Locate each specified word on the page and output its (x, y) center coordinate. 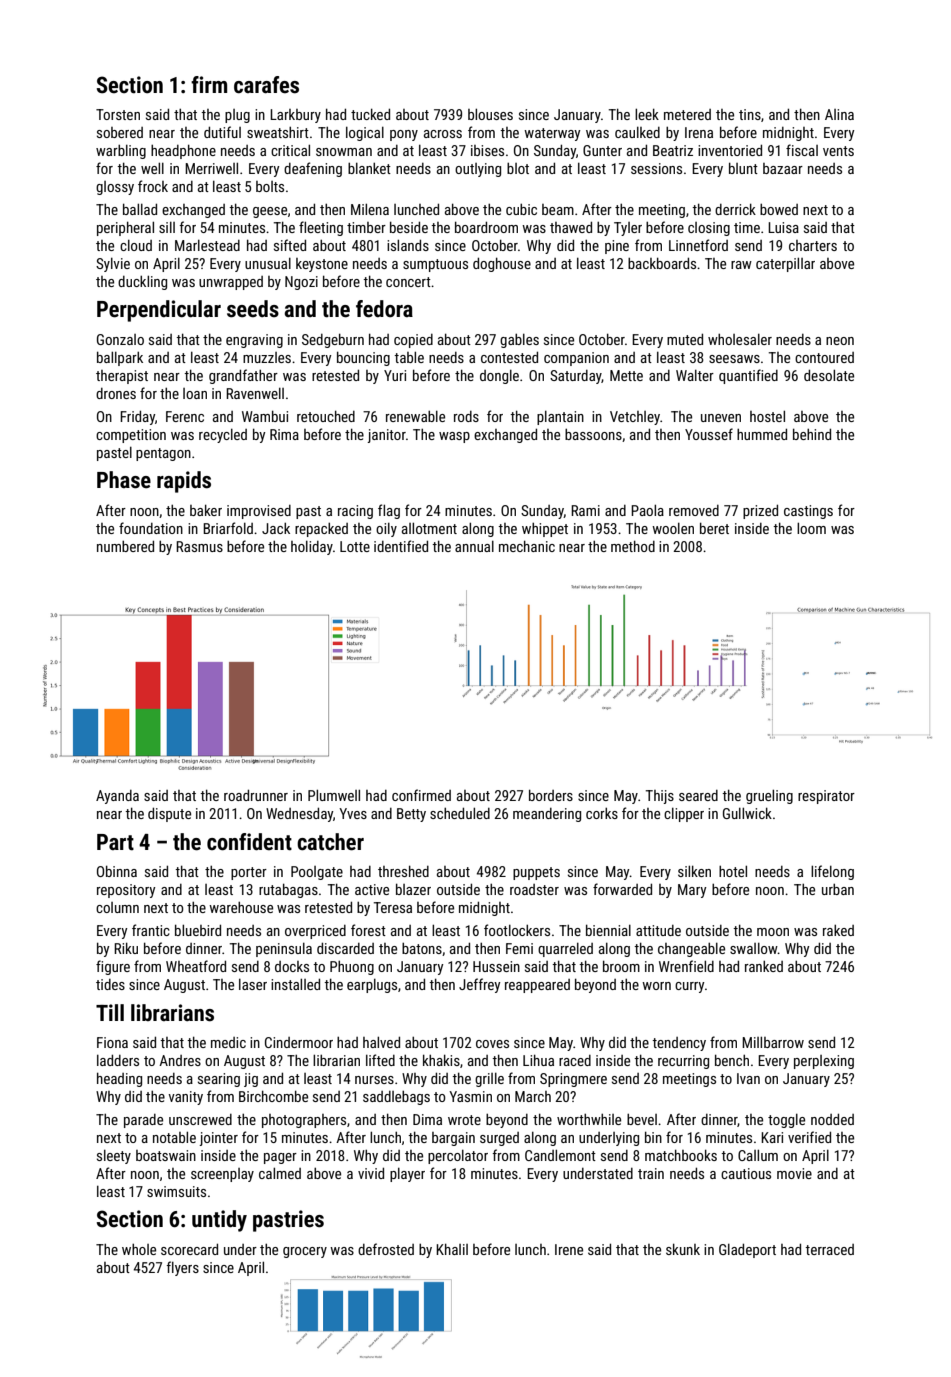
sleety (114, 1157)
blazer (413, 889)
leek (647, 114)
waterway (552, 134)
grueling (769, 796)
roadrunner (256, 795)
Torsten (118, 114)
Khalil (452, 1249)
